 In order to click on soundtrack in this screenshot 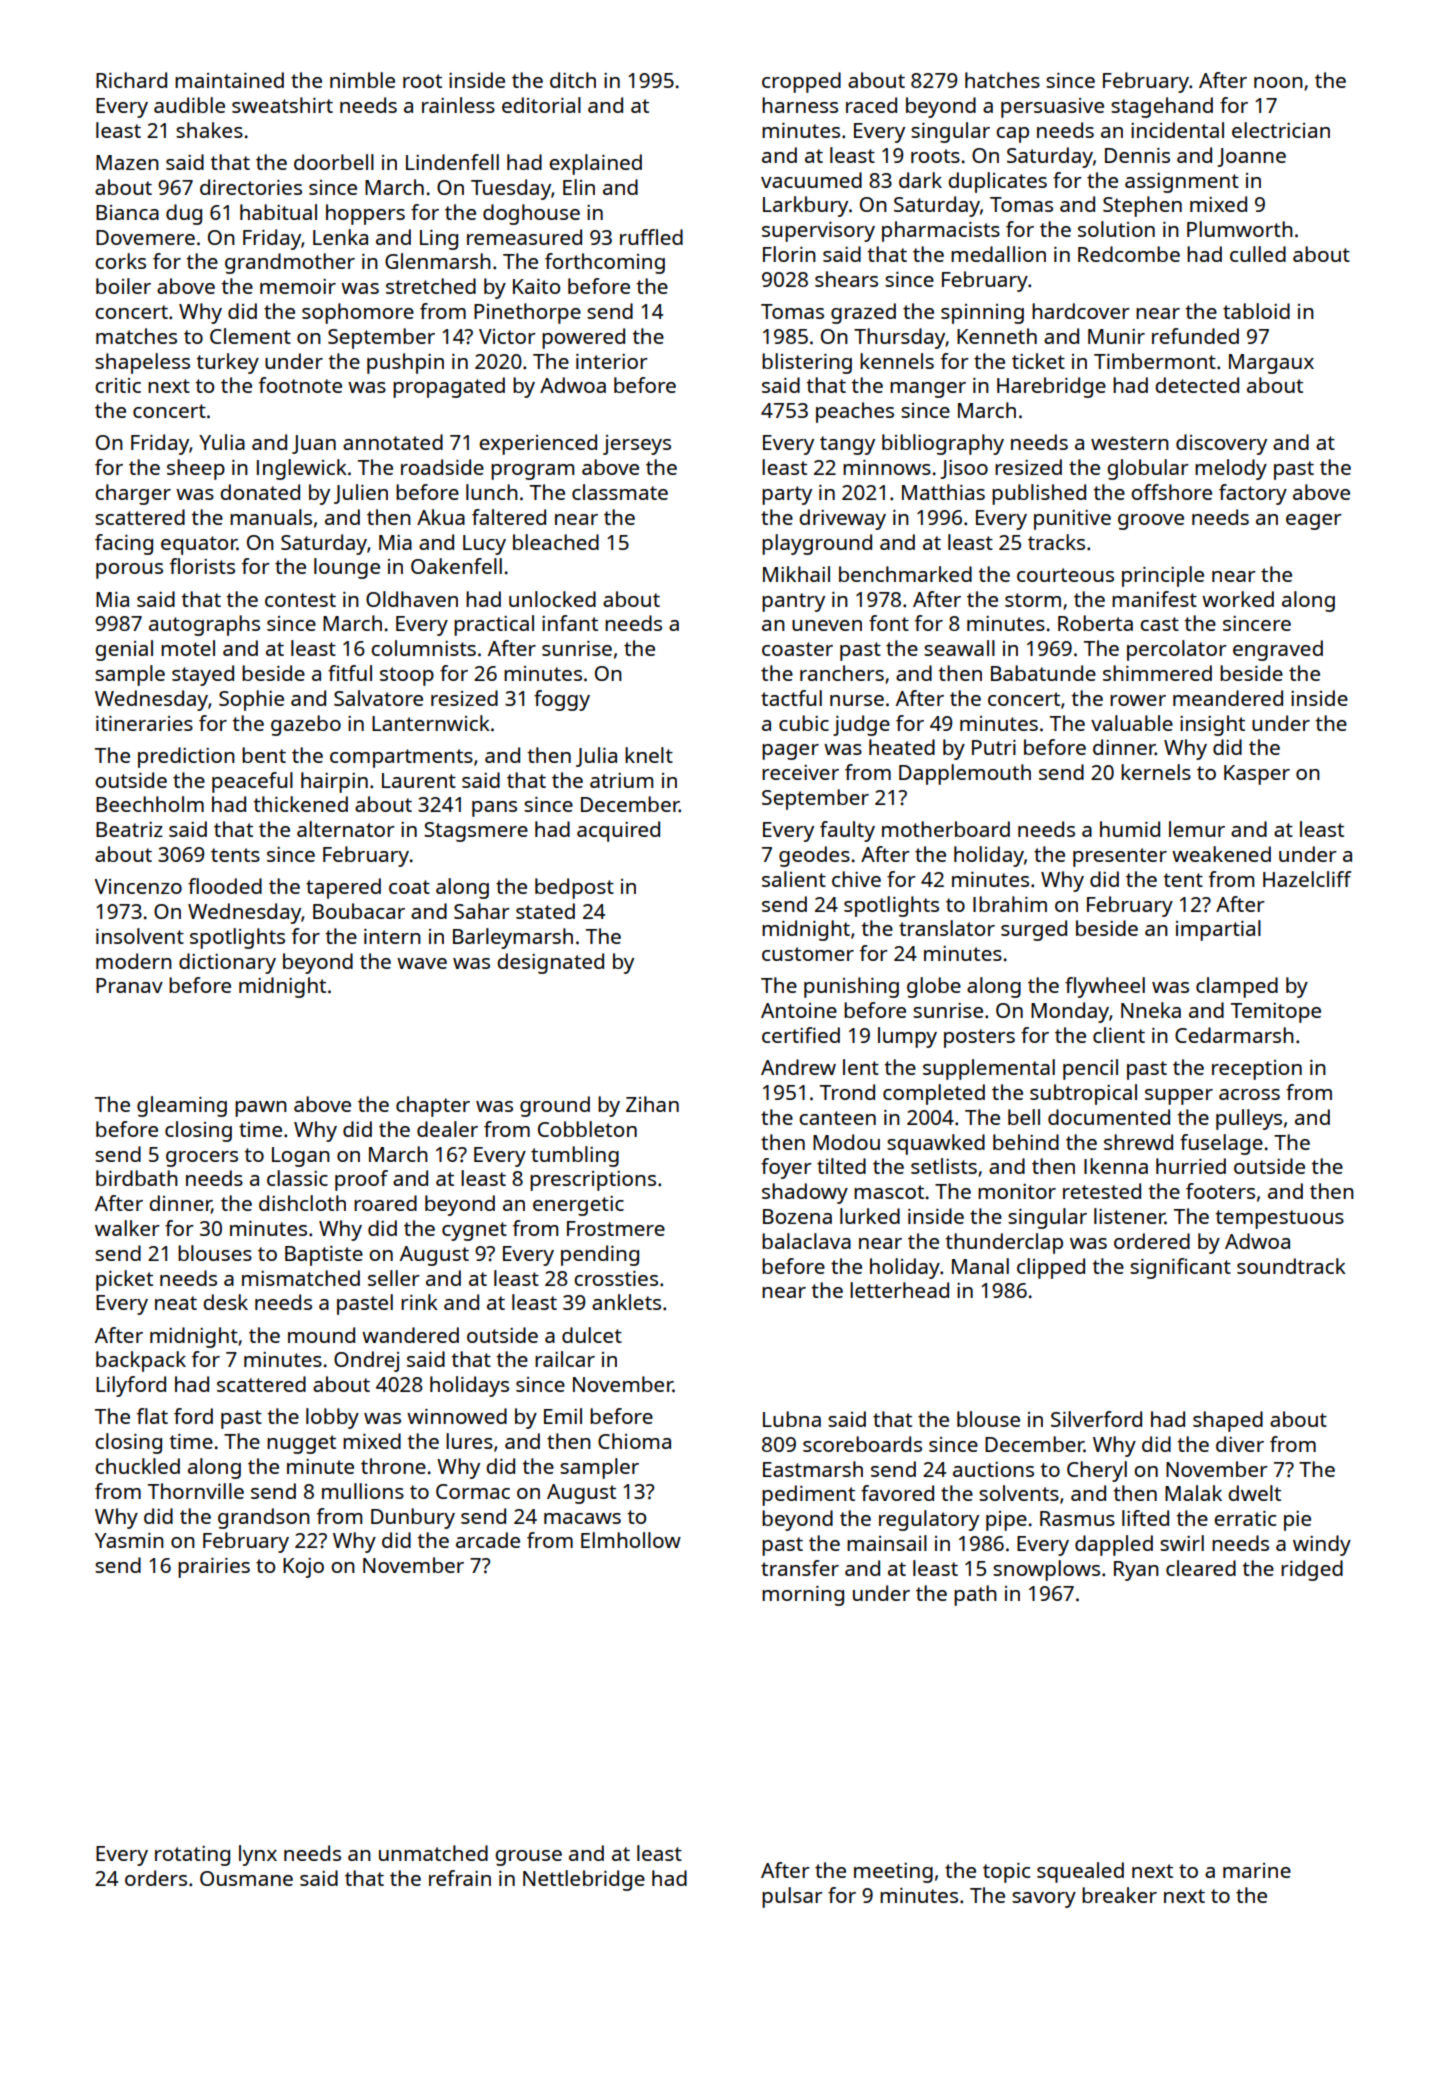, I will do `click(1291, 1266)`.
